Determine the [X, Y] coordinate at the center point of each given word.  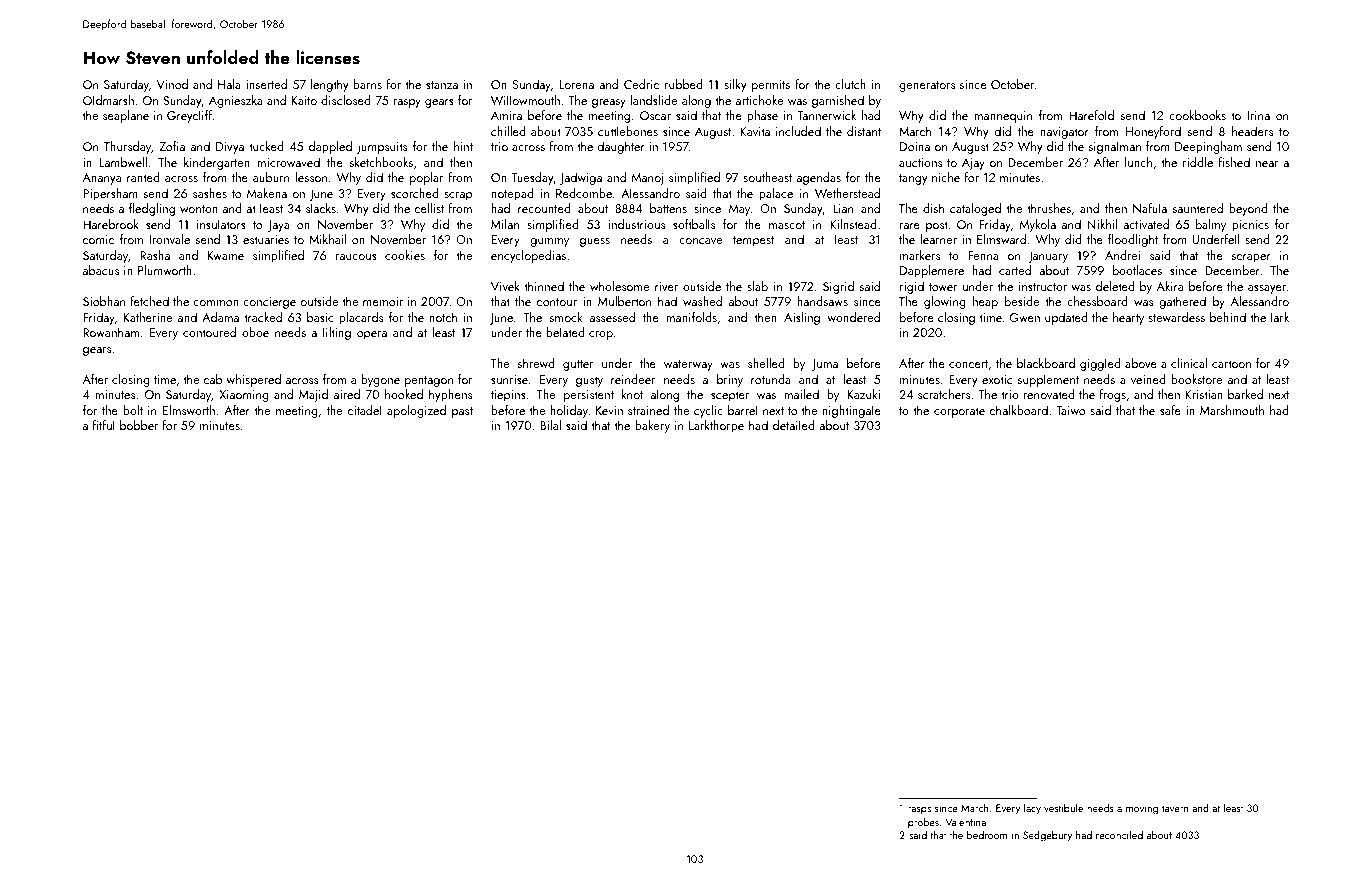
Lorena [577, 84]
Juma [825, 365]
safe [1170, 410]
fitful [104, 425]
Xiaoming [244, 396]
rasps [919, 810]
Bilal [550, 425]
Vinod [172, 84]
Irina [1259, 115]
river [666, 286]
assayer [1267, 289]
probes [923, 822]
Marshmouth [1232, 410]
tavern [1175, 808]
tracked [263, 317]
